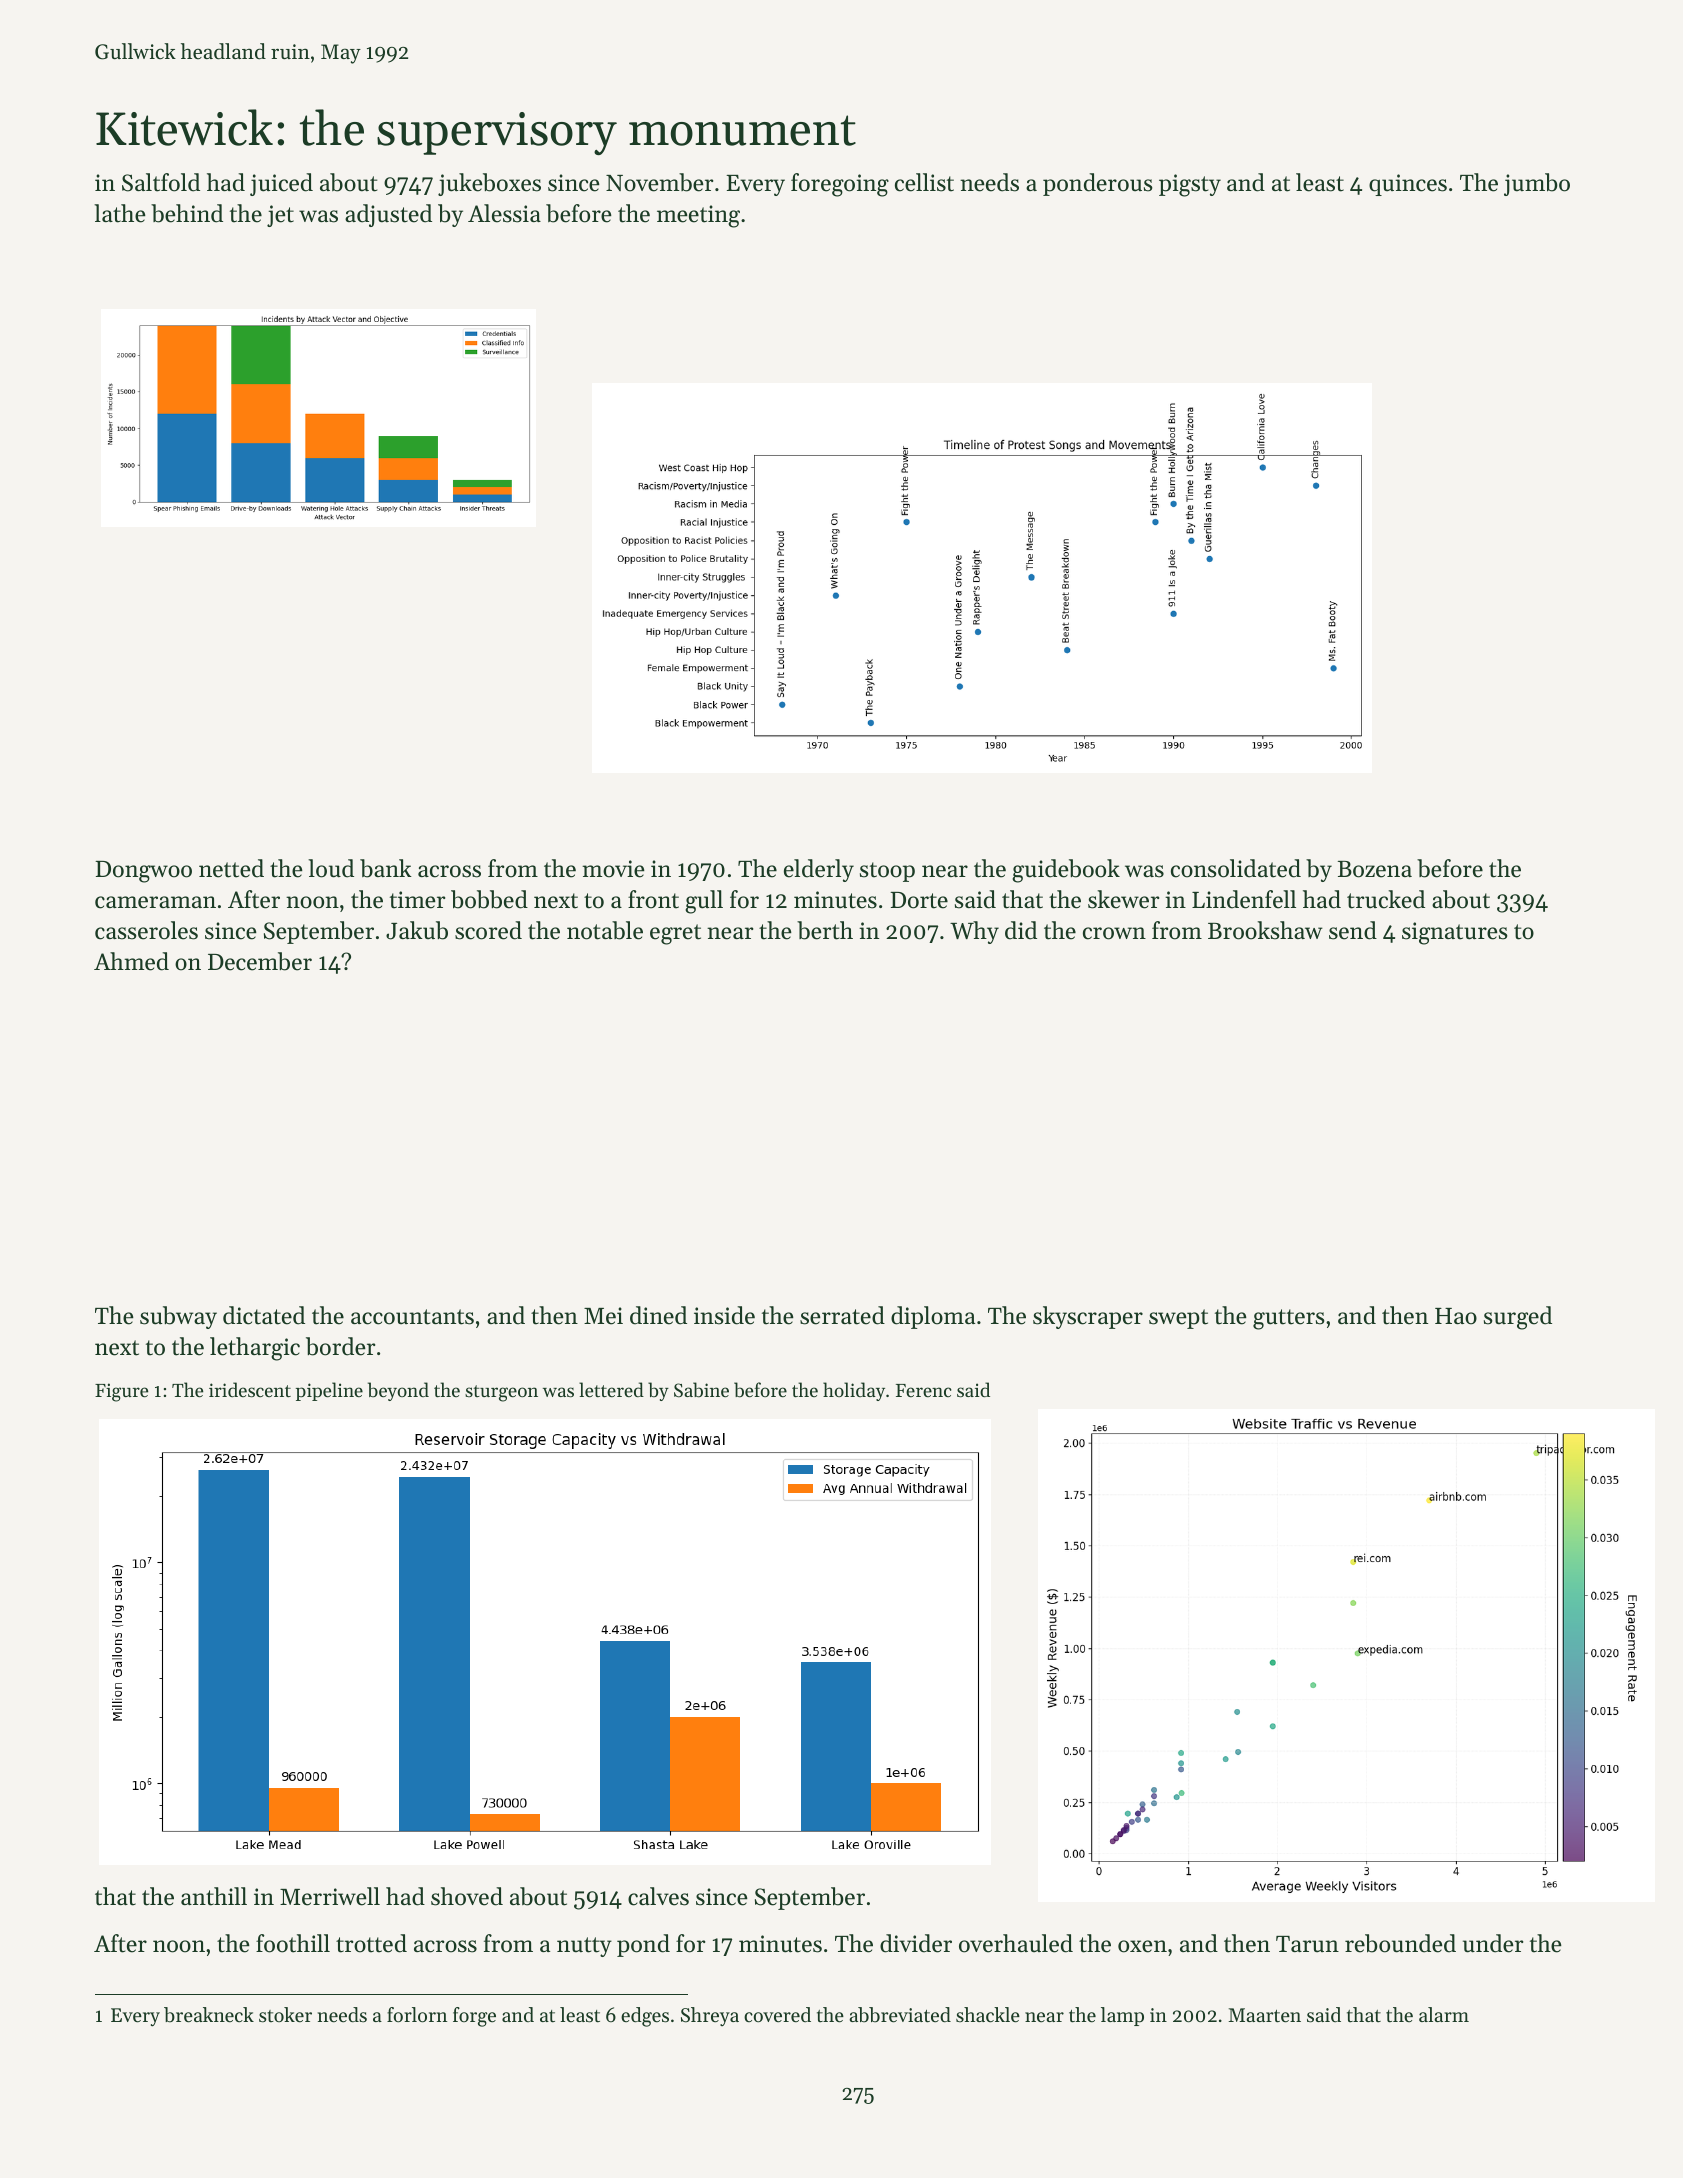 This screenshot has height=2178, width=1683. What do you see at coordinates (658, 1896) in the screenshot?
I see `calves` at bounding box center [658, 1896].
